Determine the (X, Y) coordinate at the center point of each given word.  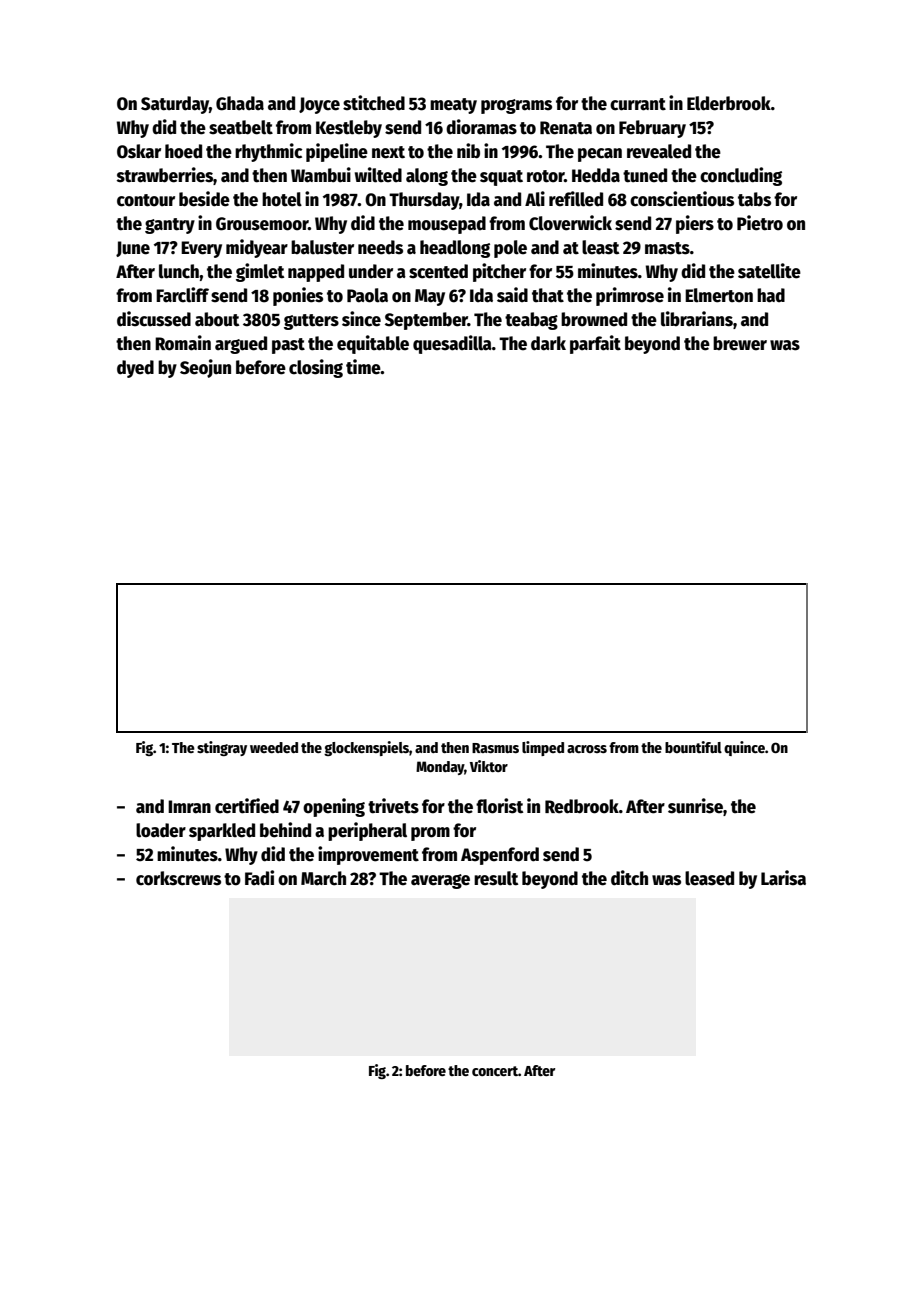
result (496, 878)
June (133, 249)
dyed (135, 369)
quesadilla (452, 344)
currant (638, 104)
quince (744, 748)
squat (501, 178)
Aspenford (500, 856)
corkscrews (178, 878)
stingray (222, 748)
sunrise (695, 806)
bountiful (693, 747)
